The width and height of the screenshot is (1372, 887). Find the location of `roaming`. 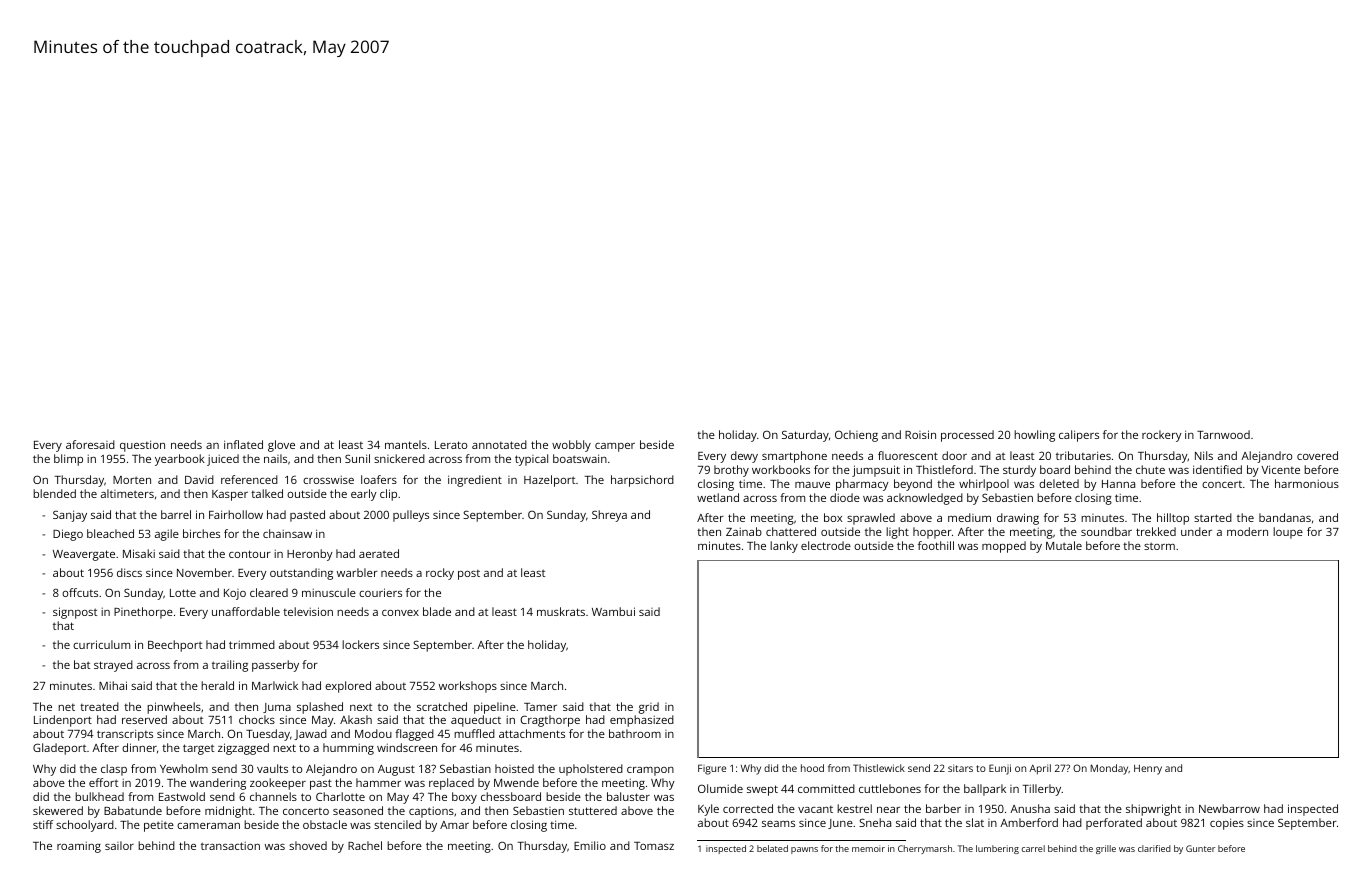

roaming is located at coordinates (79, 847).
